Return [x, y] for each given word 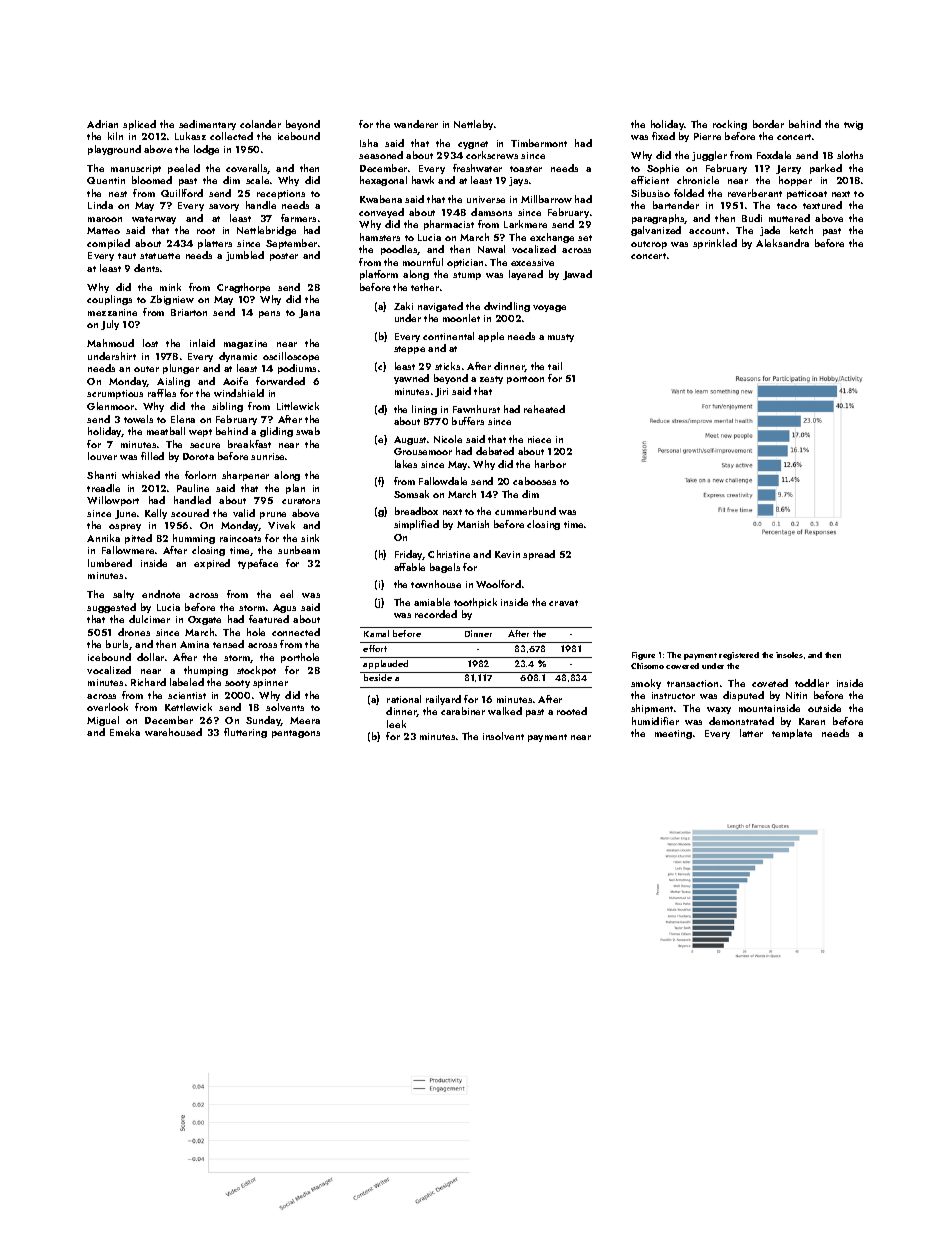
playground [114, 150]
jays [518, 181]
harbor [550, 464]
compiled [108, 244]
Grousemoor [423, 451]
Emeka [125, 732]
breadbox [416, 511]
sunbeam [299, 550]
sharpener [245, 476]
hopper [795, 181]
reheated [544, 409]
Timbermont [539, 143]
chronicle [698, 180]
